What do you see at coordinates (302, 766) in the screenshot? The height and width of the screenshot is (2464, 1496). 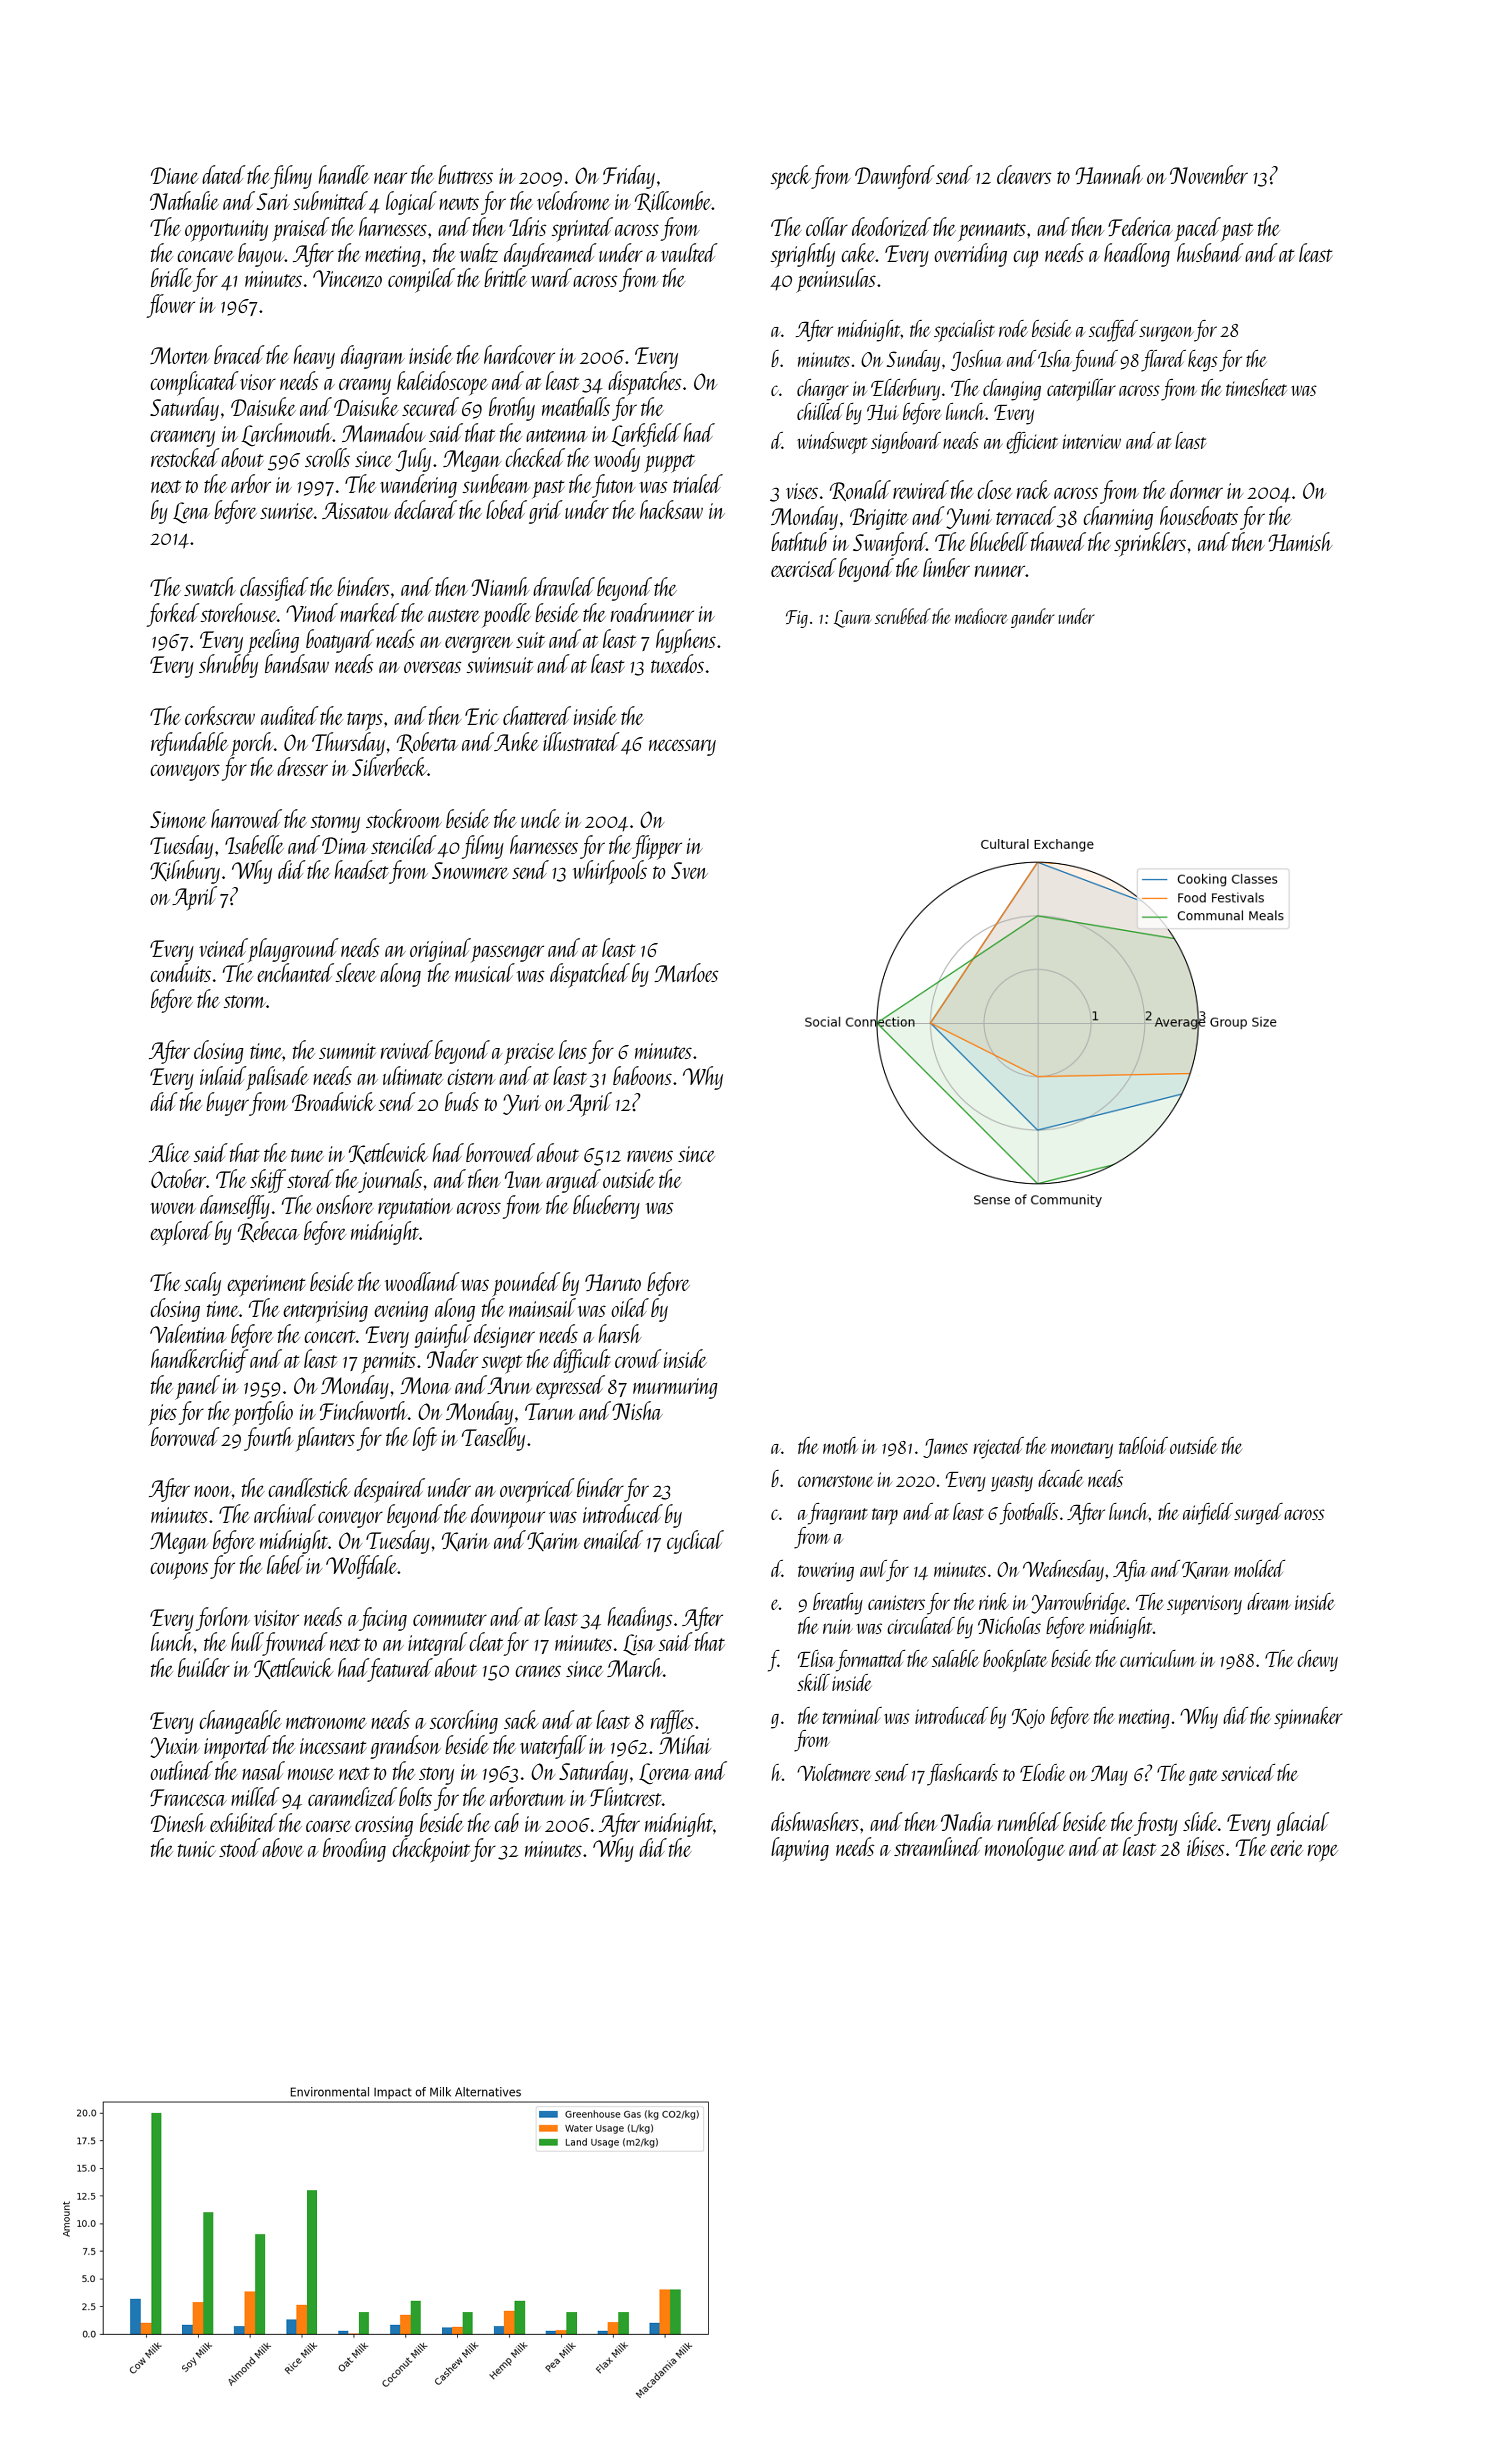 I see `dresser` at bounding box center [302, 766].
